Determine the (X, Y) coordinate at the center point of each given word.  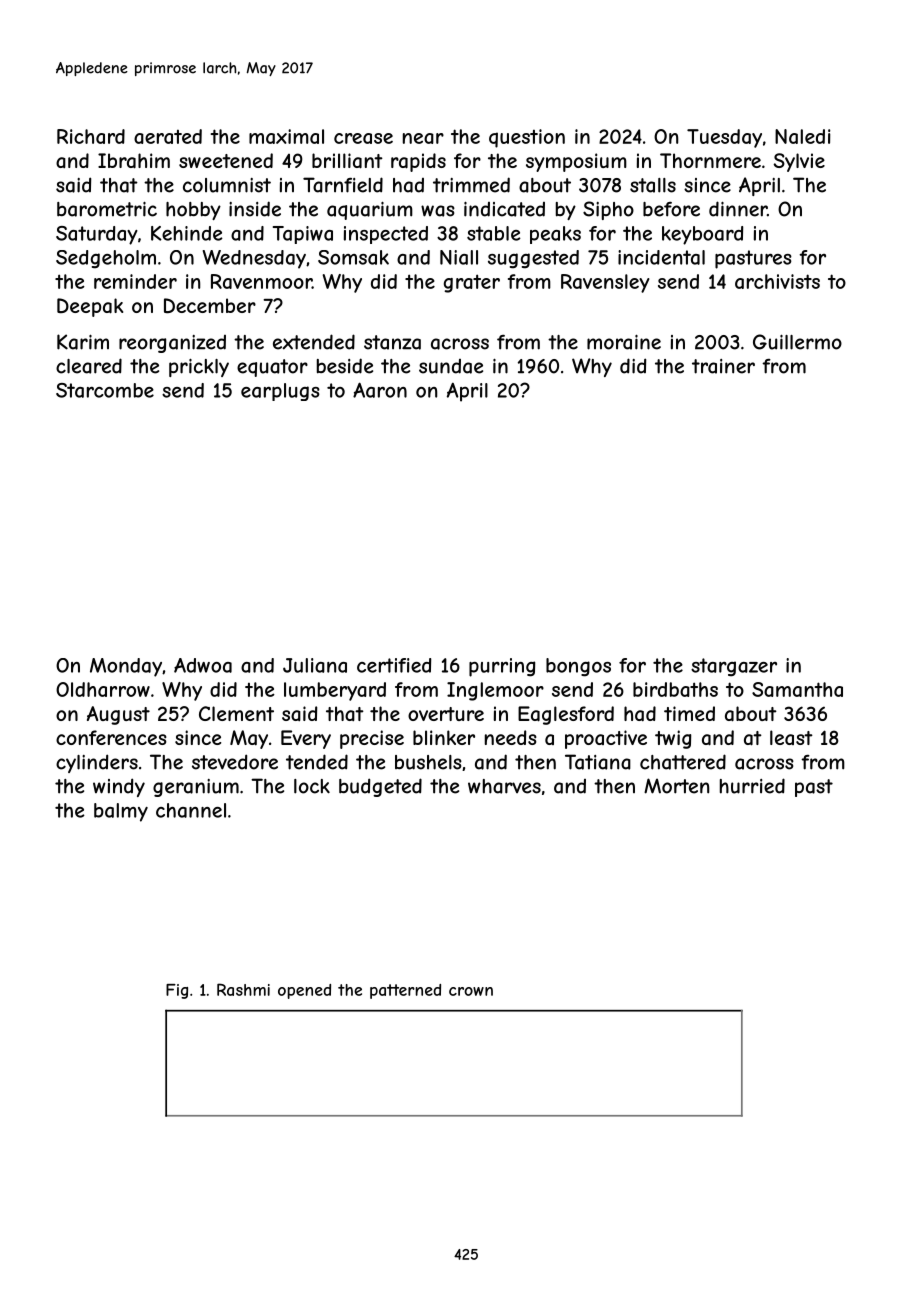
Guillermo (797, 342)
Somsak (353, 257)
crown (471, 991)
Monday (126, 667)
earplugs (280, 392)
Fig (177, 991)
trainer (723, 366)
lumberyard (335, 691)
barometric (107, 209)
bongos (578, 667)
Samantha (797, 689)
